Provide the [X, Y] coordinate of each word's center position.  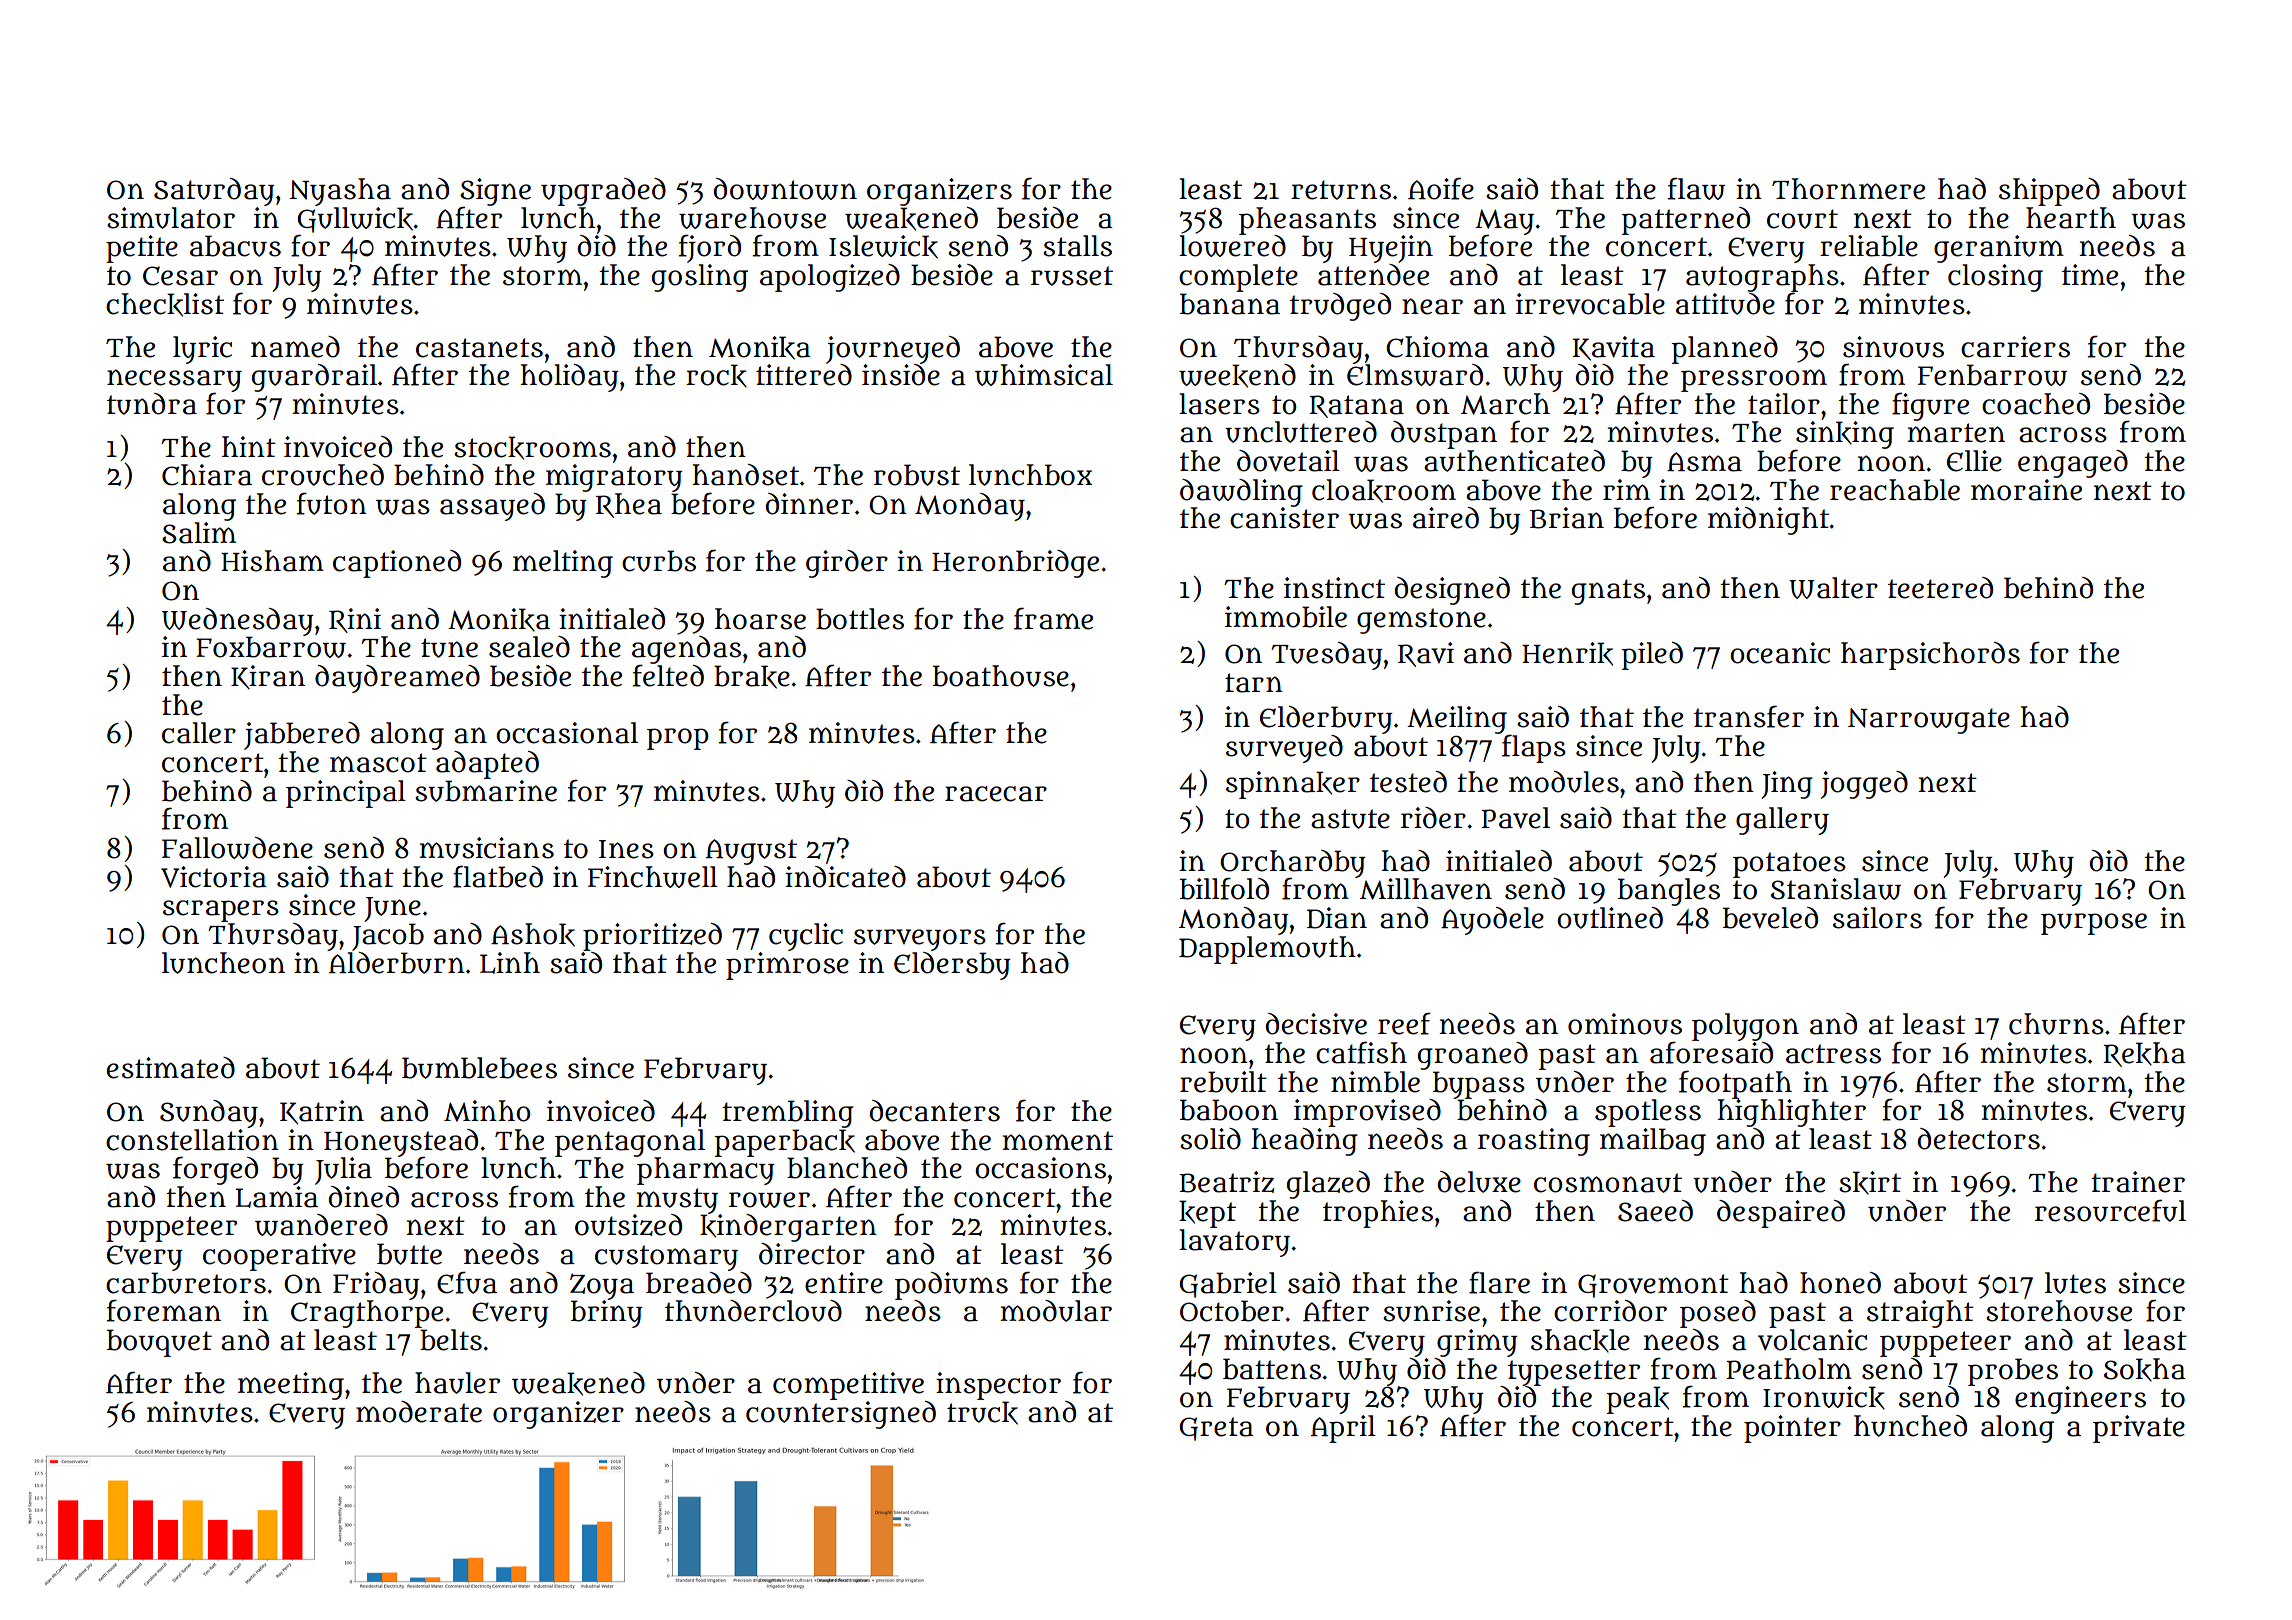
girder [847, 564]
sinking [1845, 435]
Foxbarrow [271, 647]
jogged [1864, 785]
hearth [2071, 218]
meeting [291, 1386]
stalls [1077, 246]
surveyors [920, 940]
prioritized [652, 937]
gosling [700, 278]
